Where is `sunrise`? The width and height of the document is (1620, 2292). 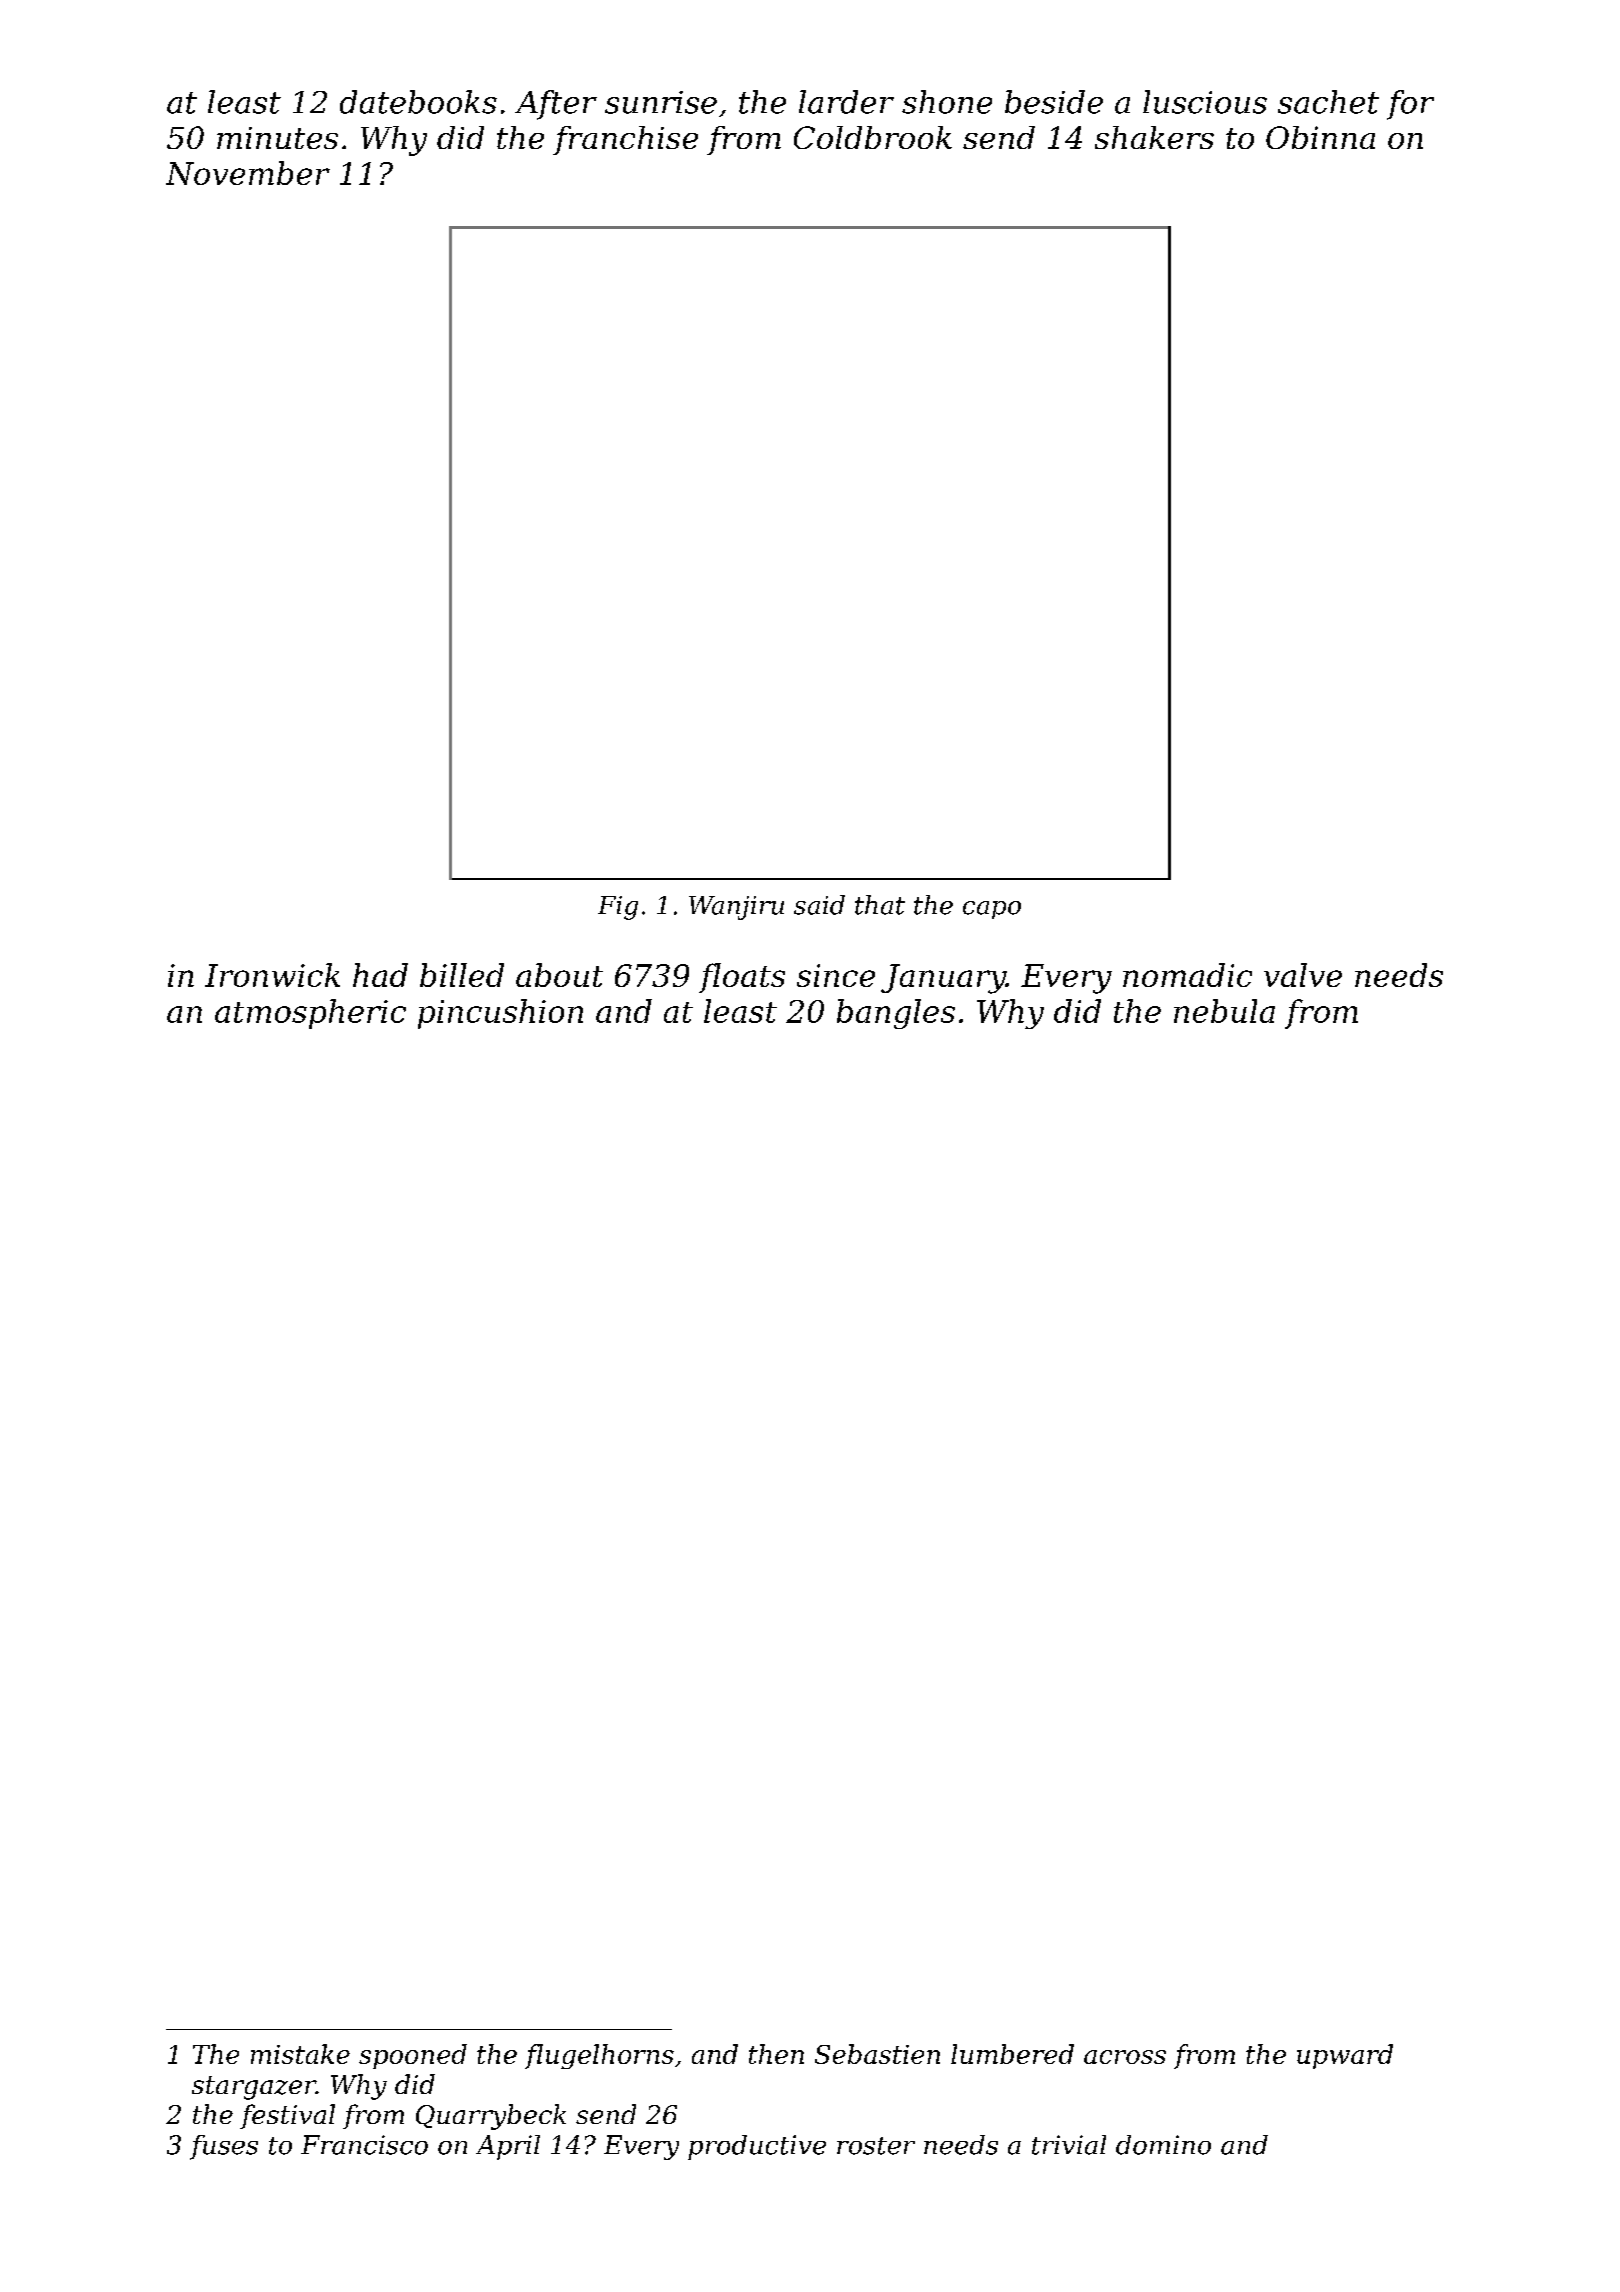
sunrise is located at coordinates (661, 102).
